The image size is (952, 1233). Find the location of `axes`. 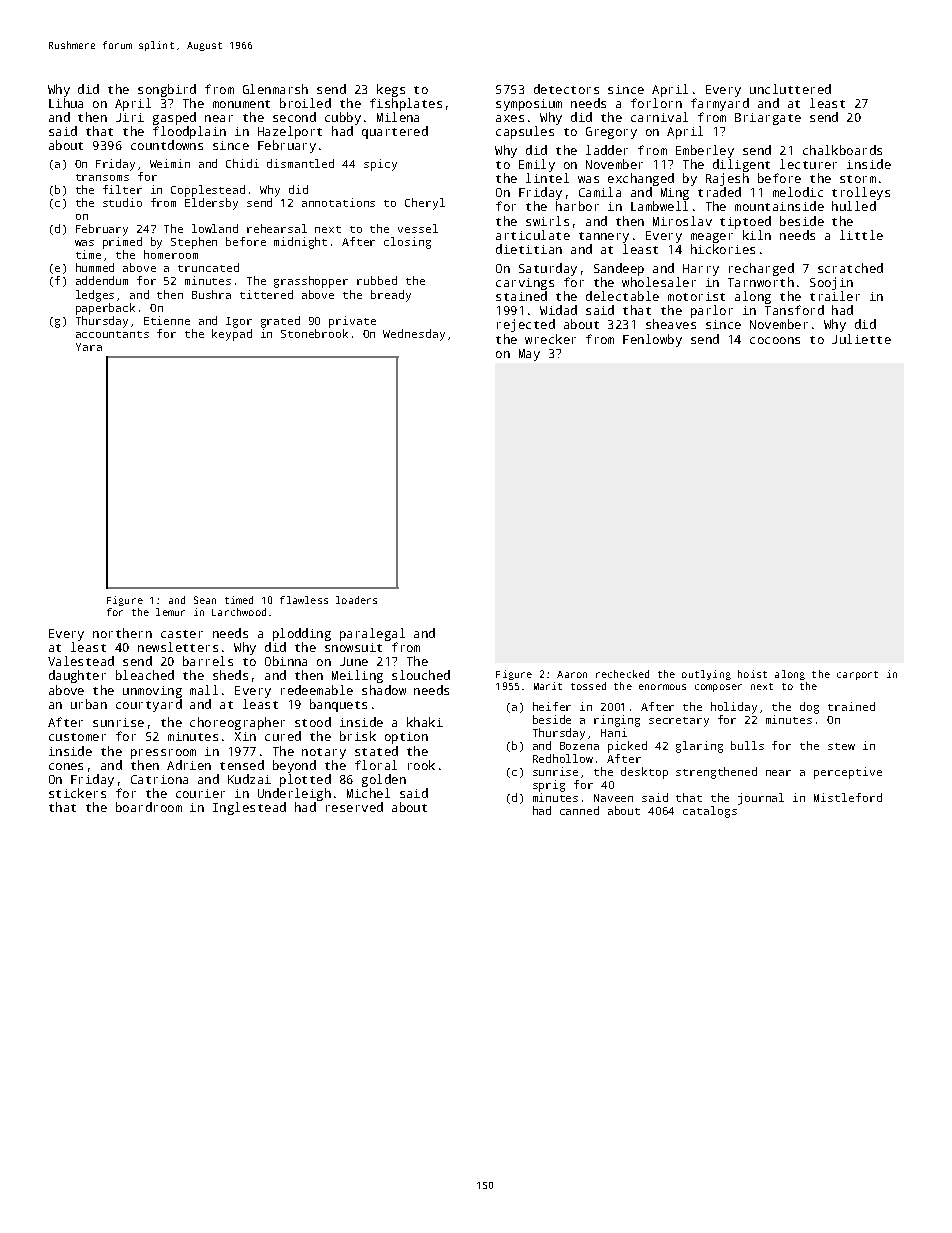

axes is located at coordinates (510, 118).
